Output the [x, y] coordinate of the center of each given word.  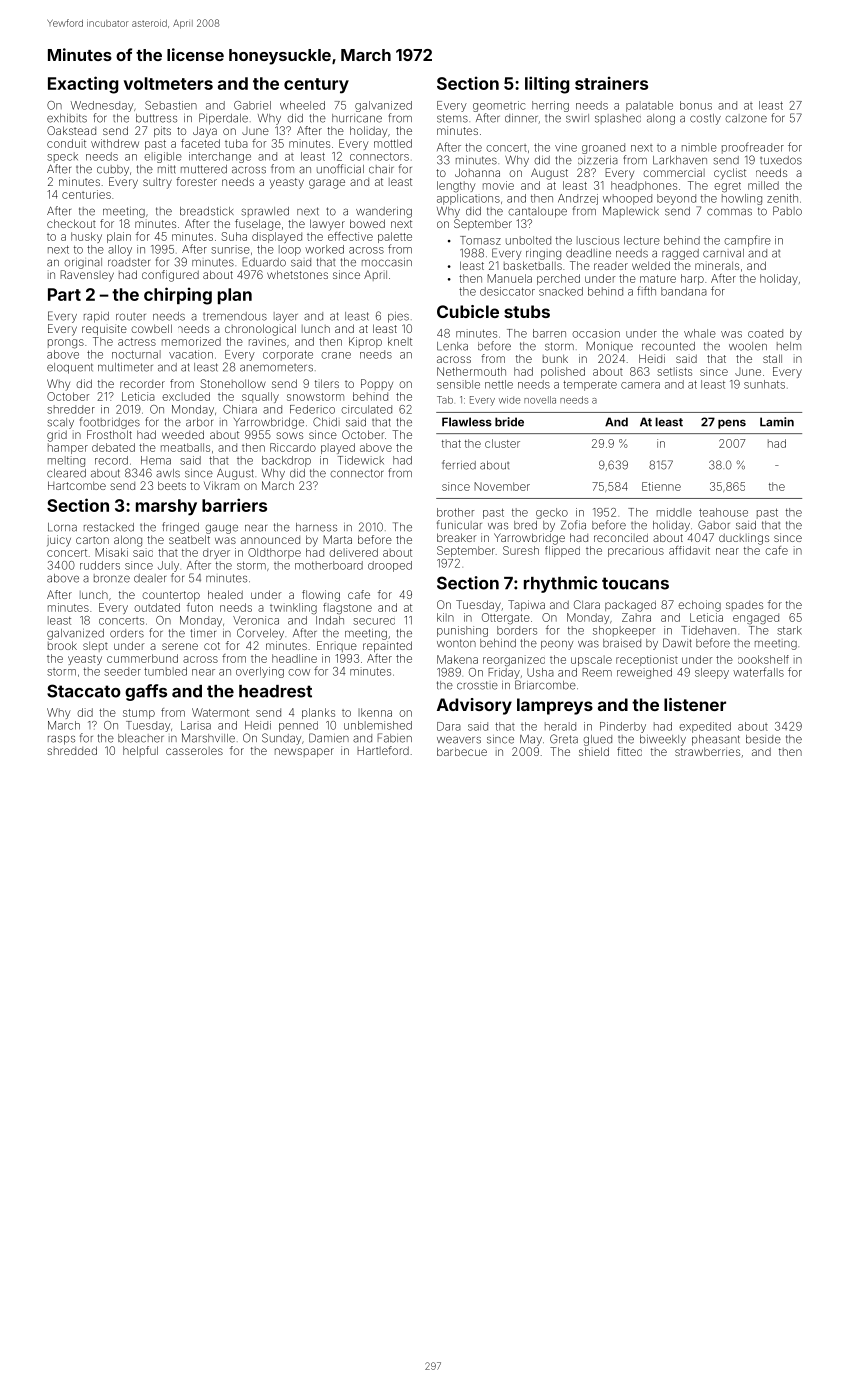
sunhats [764, 384]
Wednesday [102, 106]
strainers [611, 83]
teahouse [723, 512]
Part [64, 294]
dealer [150, 578]
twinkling [293, 609]
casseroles [194, 751]
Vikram [221, 485]
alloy [120, 250]
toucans [635, 583]
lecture [642, 240]
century [316, 86]
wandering [384, 212]
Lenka [452, 346]
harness [316, 527]
